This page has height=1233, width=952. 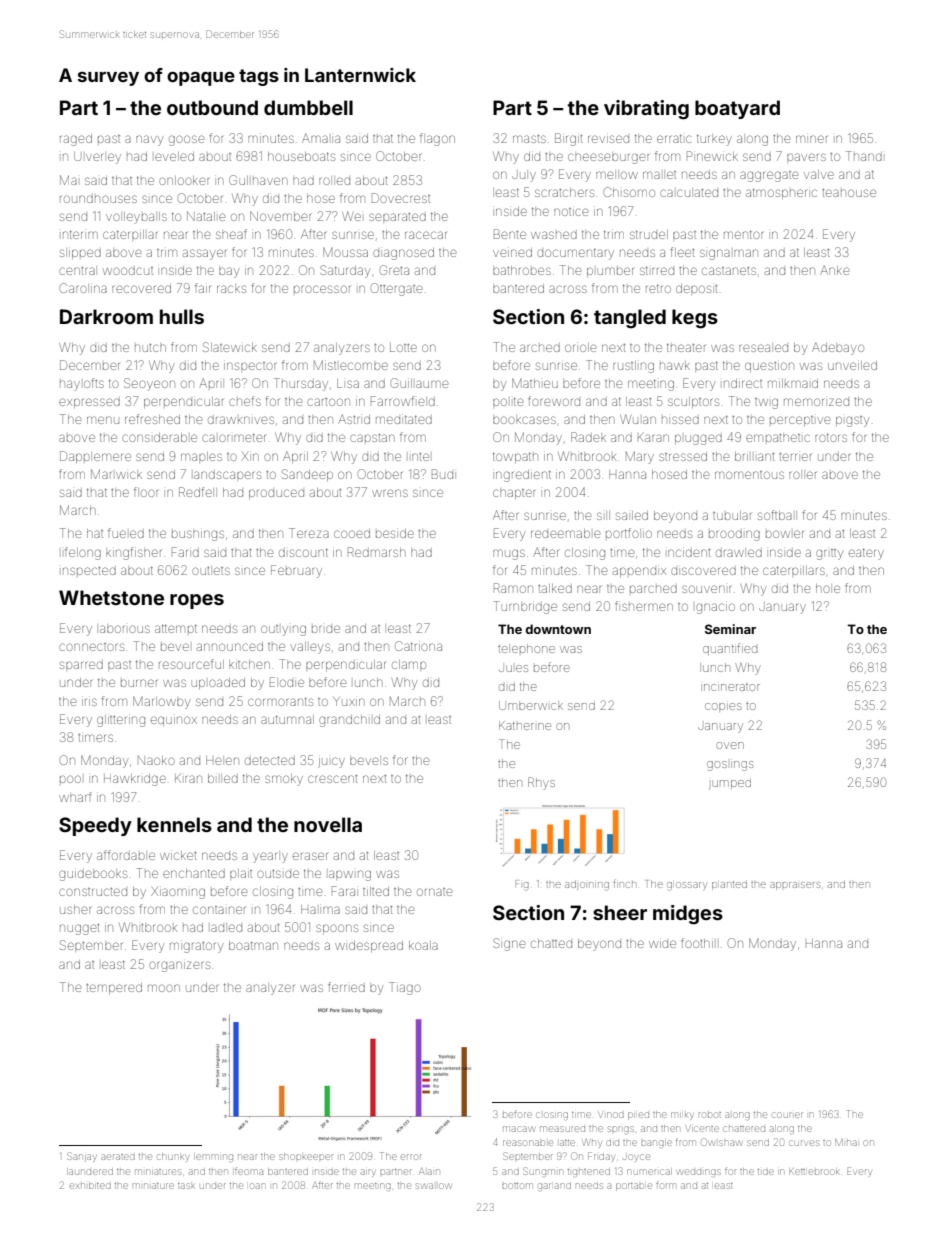 What do you see at coordinates (249, 1171) in the page?
I see `Ifeoma` at bounding box center [249, 1171].
